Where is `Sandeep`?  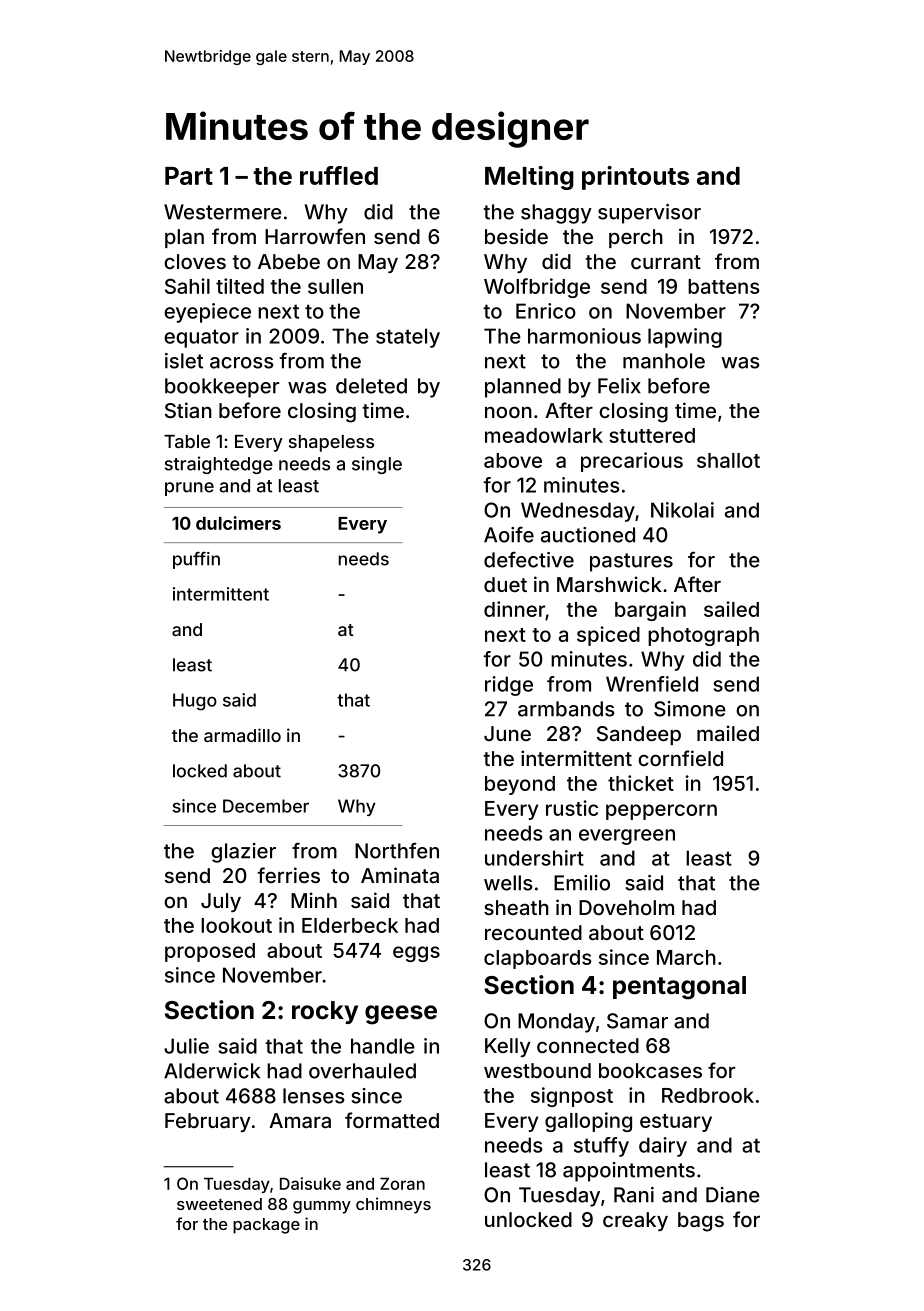
Sandeep is located at coordinates (639, 735).
